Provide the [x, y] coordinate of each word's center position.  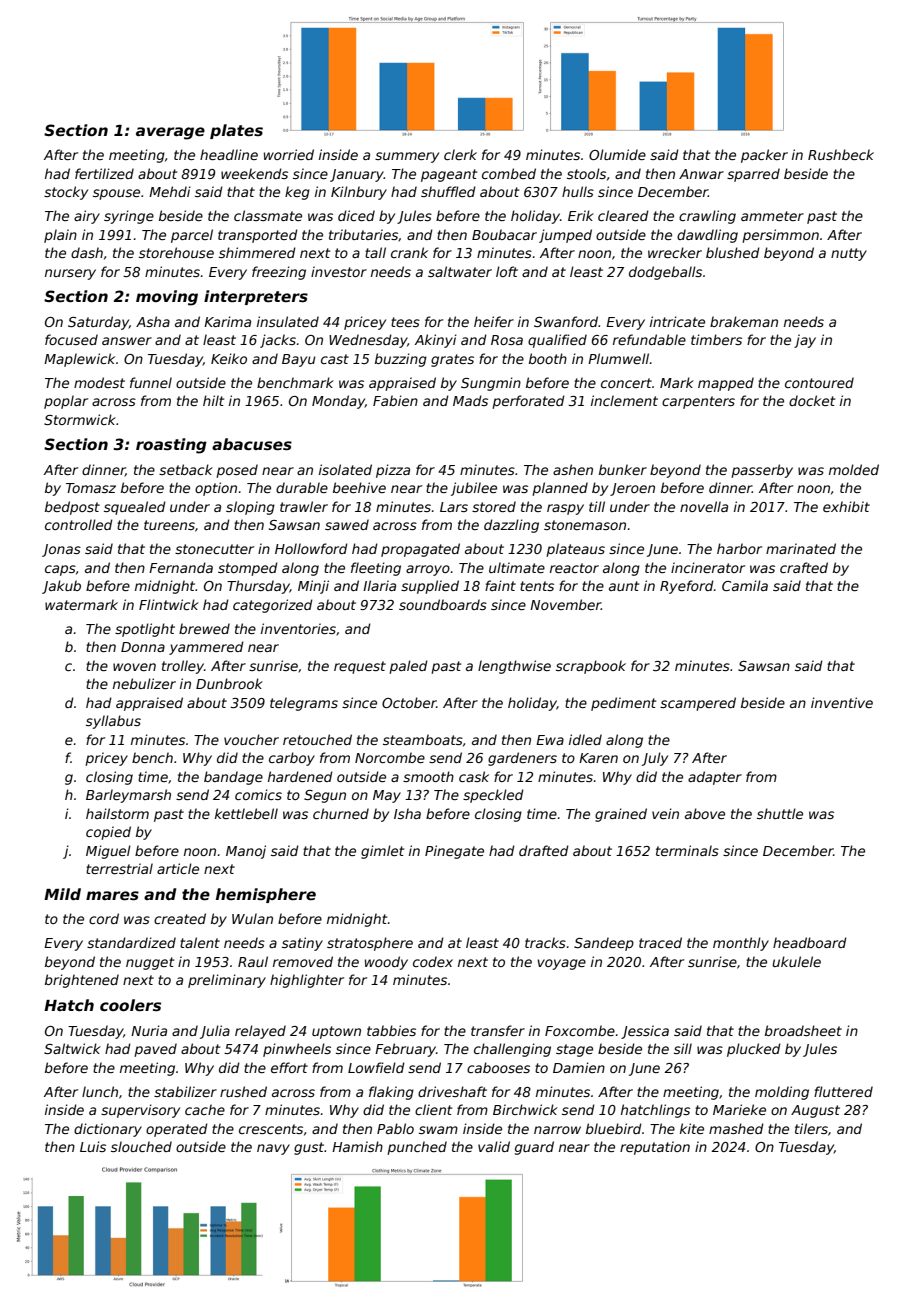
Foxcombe [580, 1030]
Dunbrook [229, 683]
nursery [70, 274]
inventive [842, 702]
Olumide [617, 154]
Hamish [357, 1146]
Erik [581, 215]
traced [660, 942]
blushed [733, 252]
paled [408, 667]
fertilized [104, 173]
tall [375, 252]
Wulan [252, 918]
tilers [811, 1128]
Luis [93, 1146]
